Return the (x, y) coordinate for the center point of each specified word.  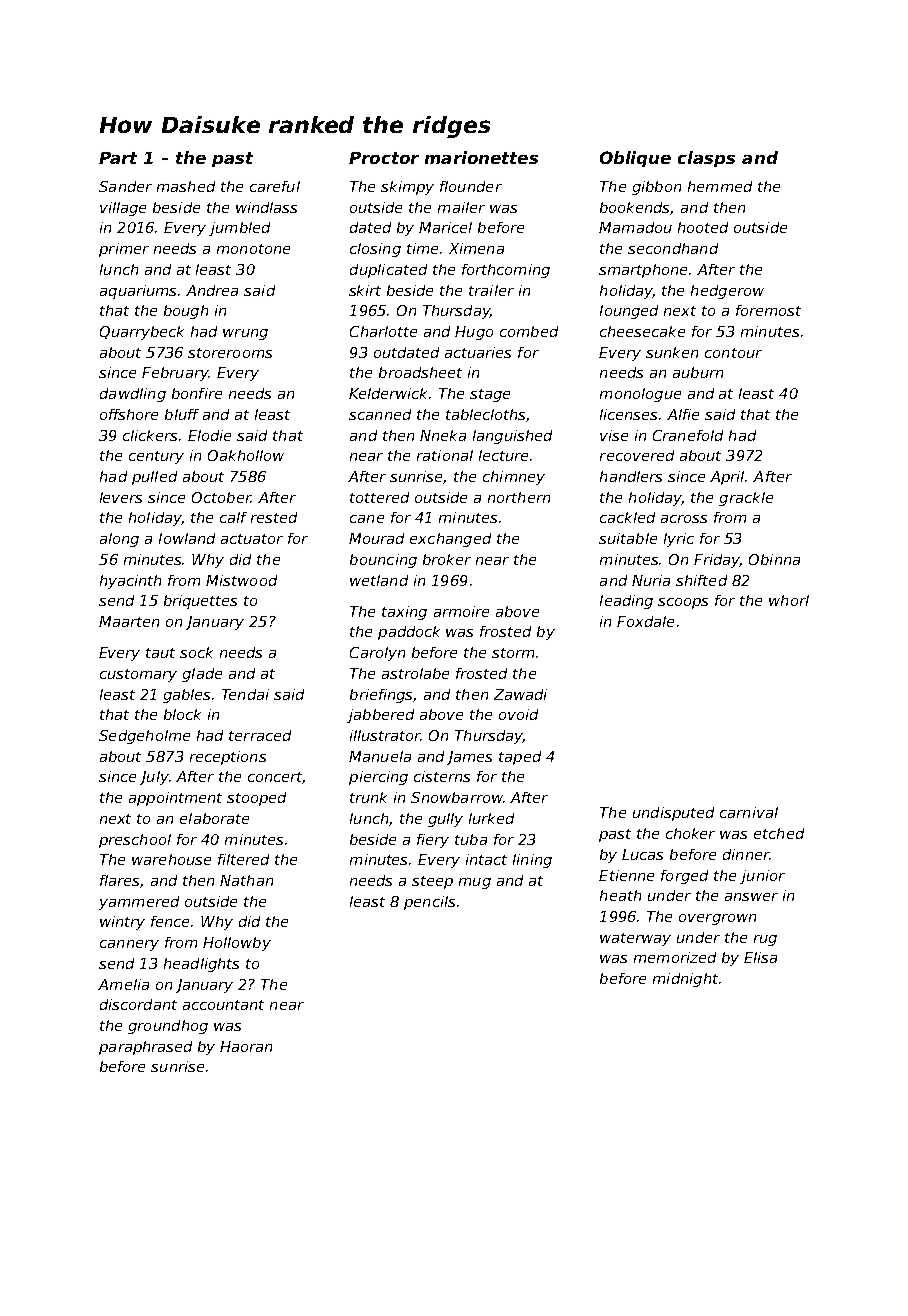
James (469, 758)
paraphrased (145, 1048)
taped (520, 758)
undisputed (673, 814)
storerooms (230, 353)
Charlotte (383, 331)
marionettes (481, 157)
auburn (698, 372)
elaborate (214, 818)
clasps (706, 159)
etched (779, 833)
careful (275, 186)
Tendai (245, 694)
